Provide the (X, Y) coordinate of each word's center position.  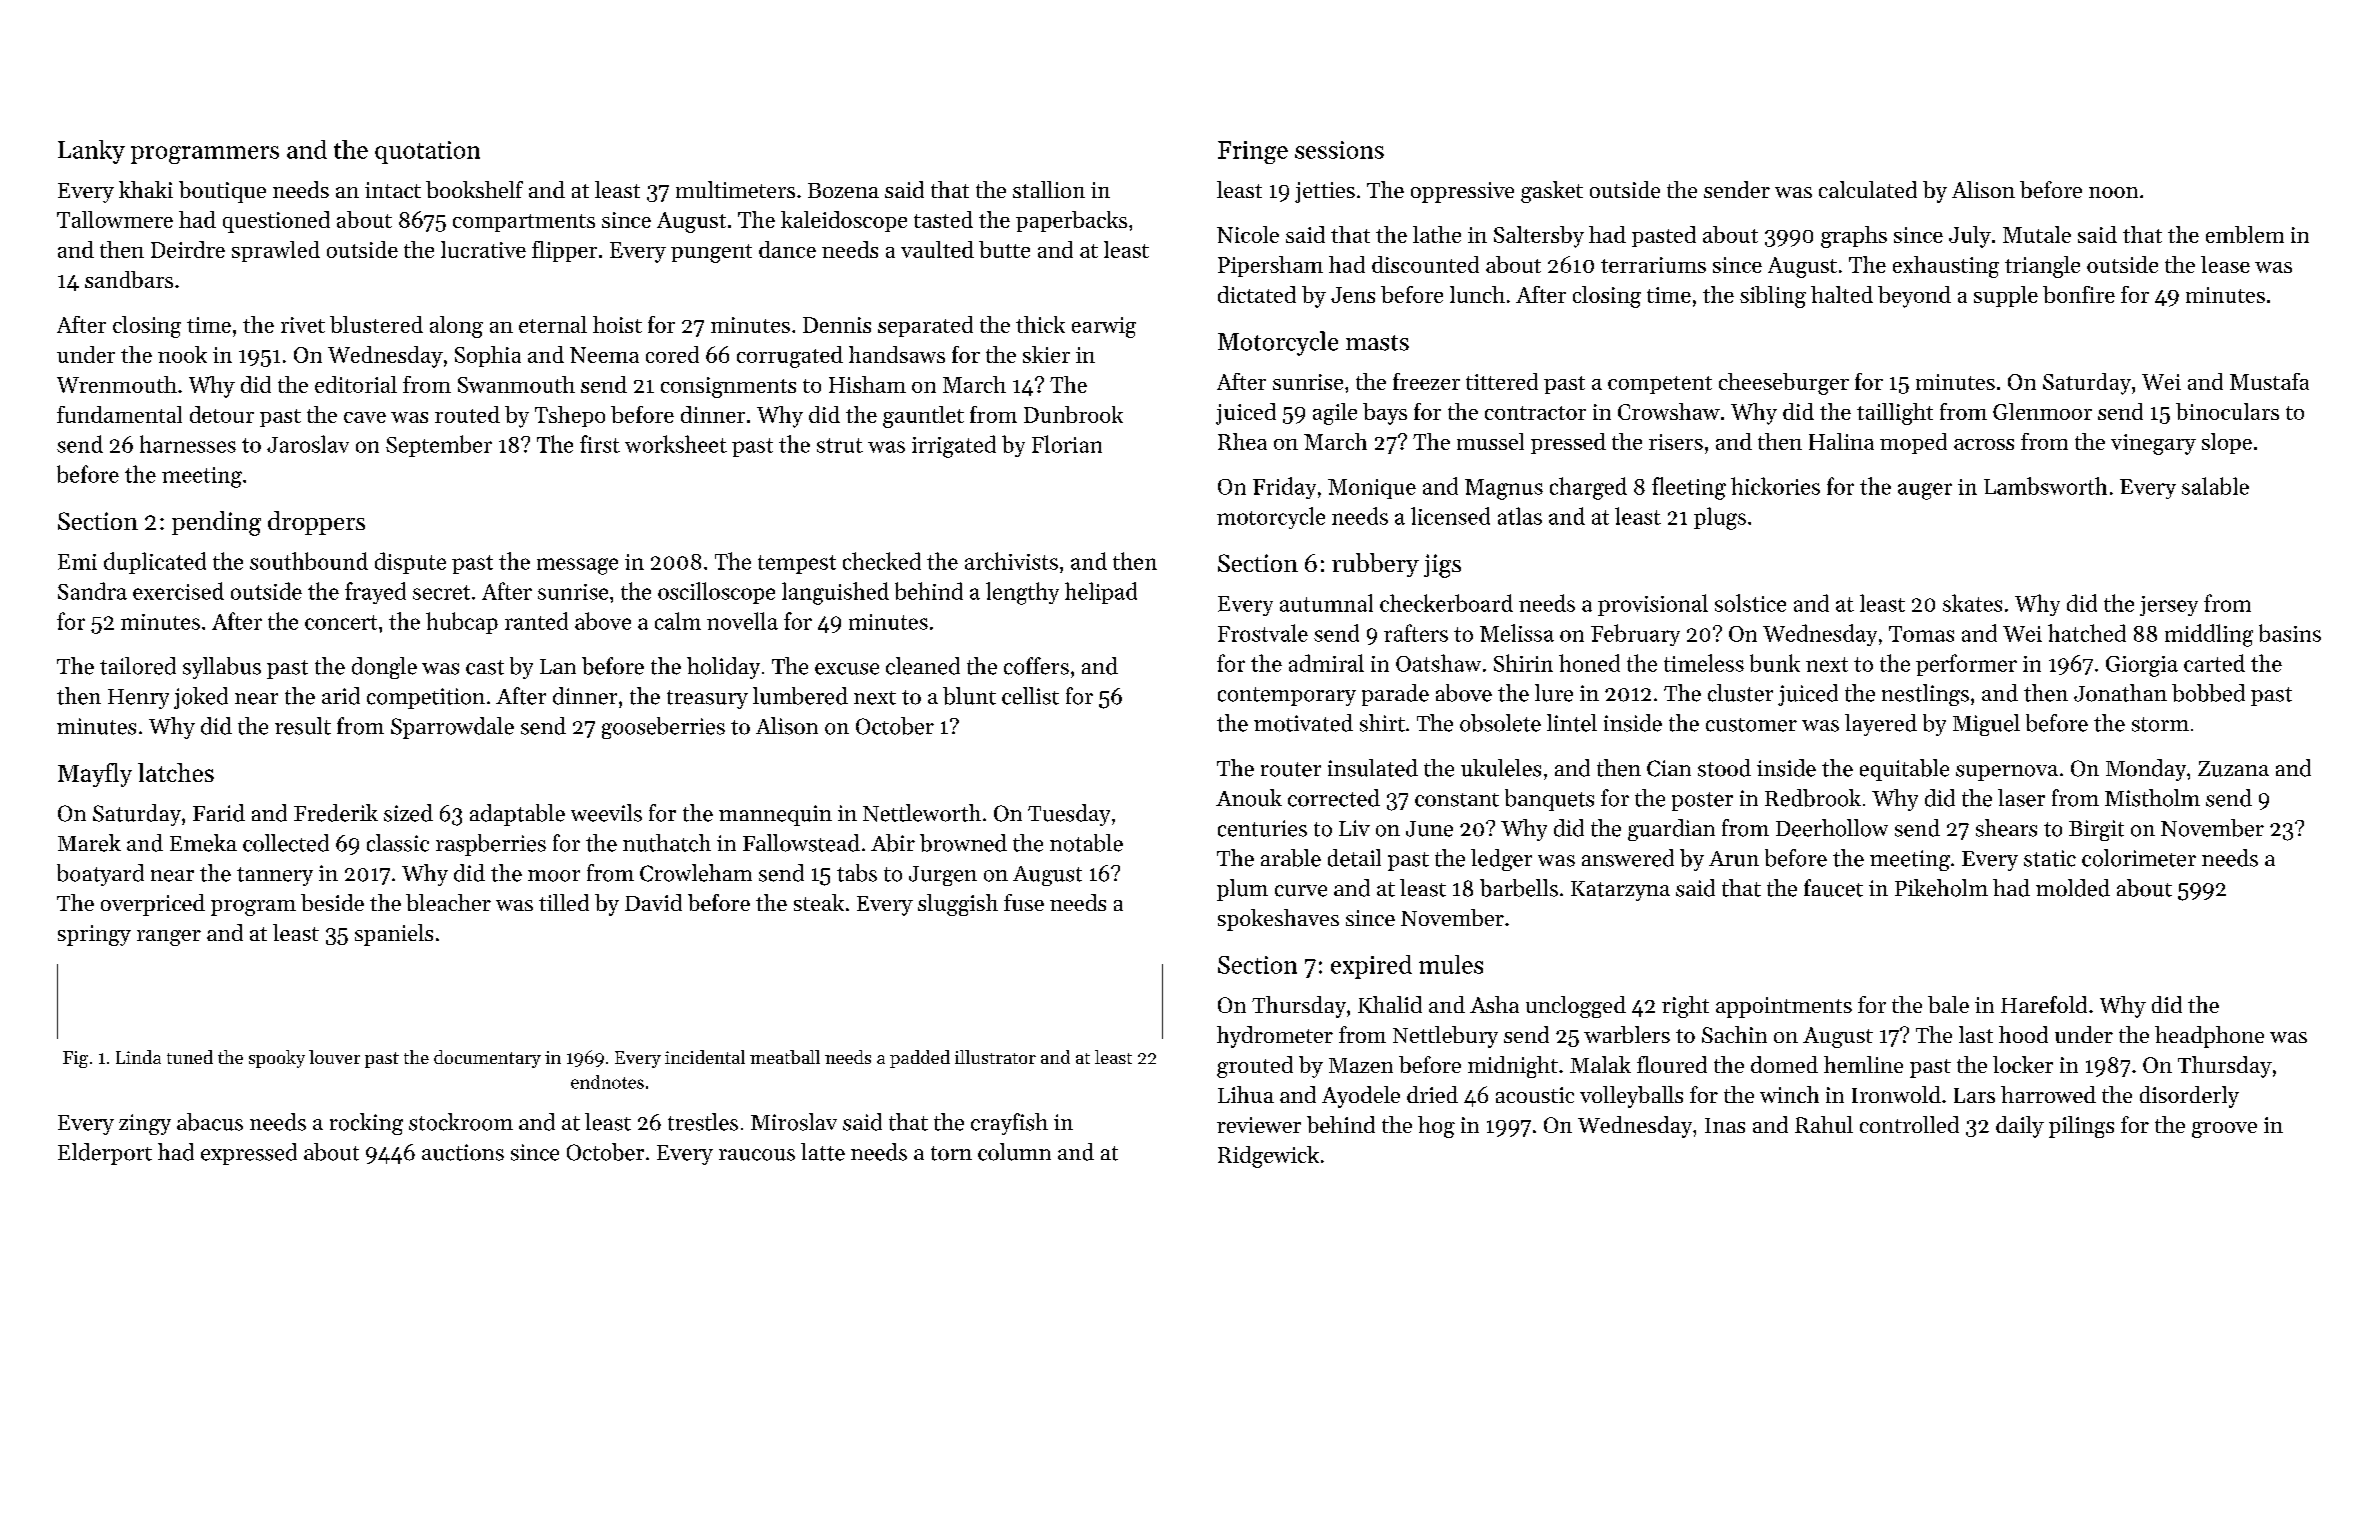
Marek (89, 843)
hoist (617, 324)
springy (94, 935)
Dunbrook (1073, 414)
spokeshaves (1278, 920)
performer (1966, 665)
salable (2215, 486)
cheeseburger (1784, 384)
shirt (1382, 723)
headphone (2209, 1037)
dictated (1257, 294)
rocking (366, 1124)
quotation (427, 152)
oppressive (1462, 192)
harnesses (188, 444)
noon (2113, 192)
